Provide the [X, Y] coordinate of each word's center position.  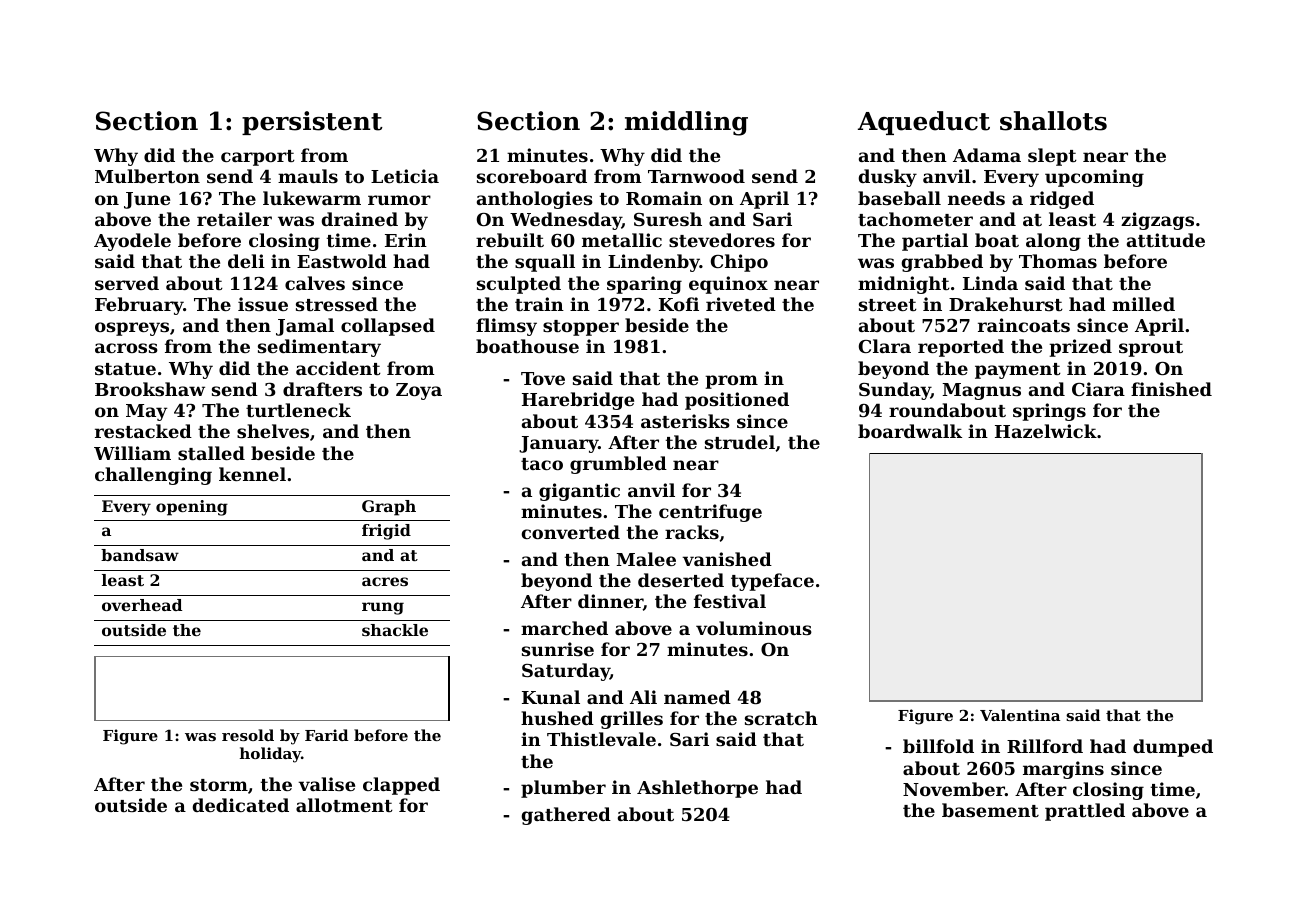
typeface [772, 582]
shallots [1053, 121]
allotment [344, 805]
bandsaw [140, 555]
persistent [312, 123]
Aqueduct [924, 123]
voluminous [754, 628]
